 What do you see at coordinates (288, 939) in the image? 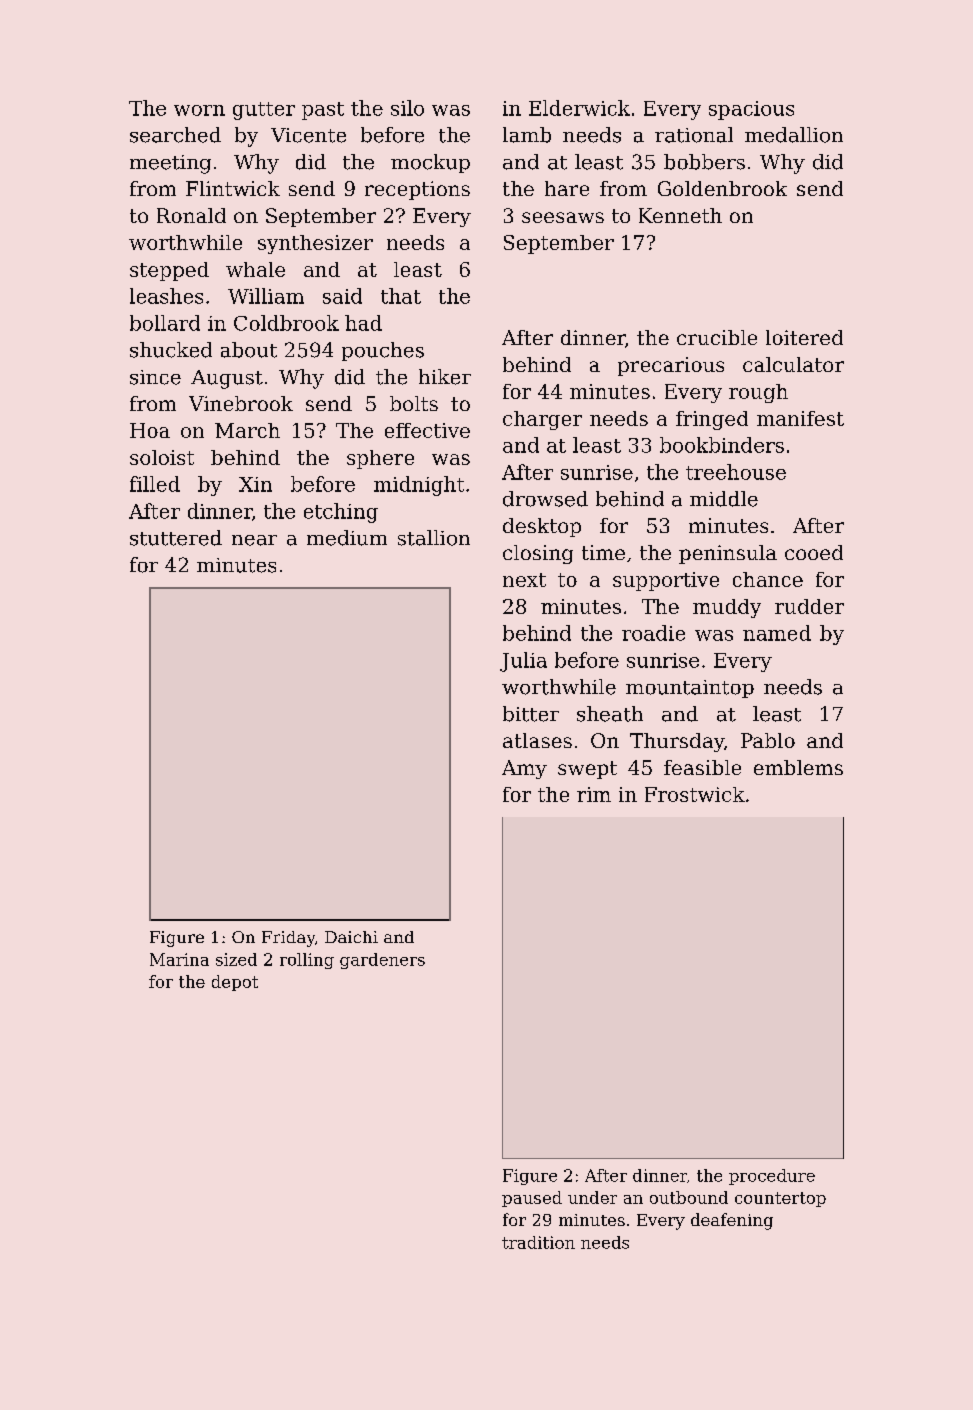
I see `Friday` at bounding box center [288, 939].
